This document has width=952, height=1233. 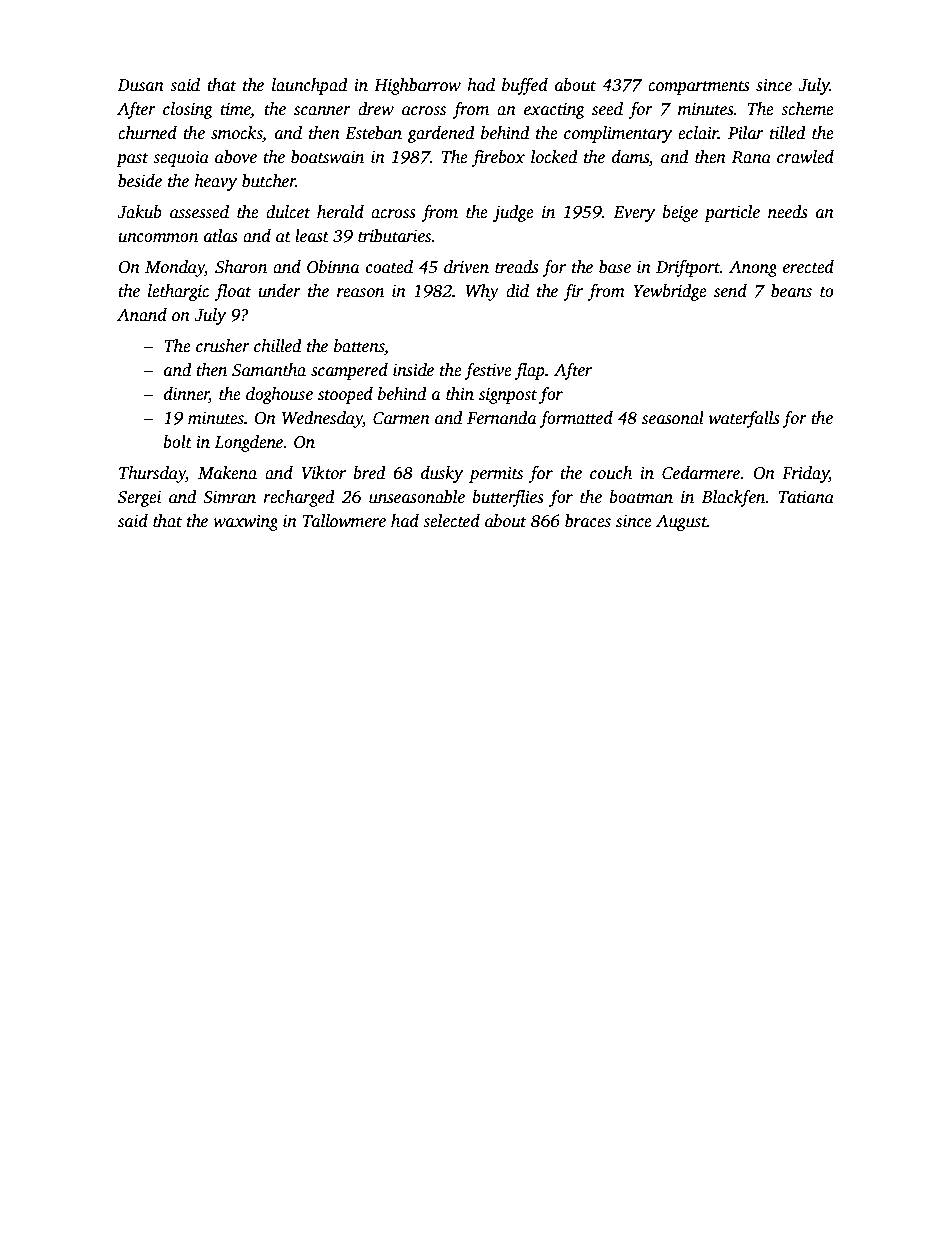 I want to click on Sergei, so click(x=139, y=499).
